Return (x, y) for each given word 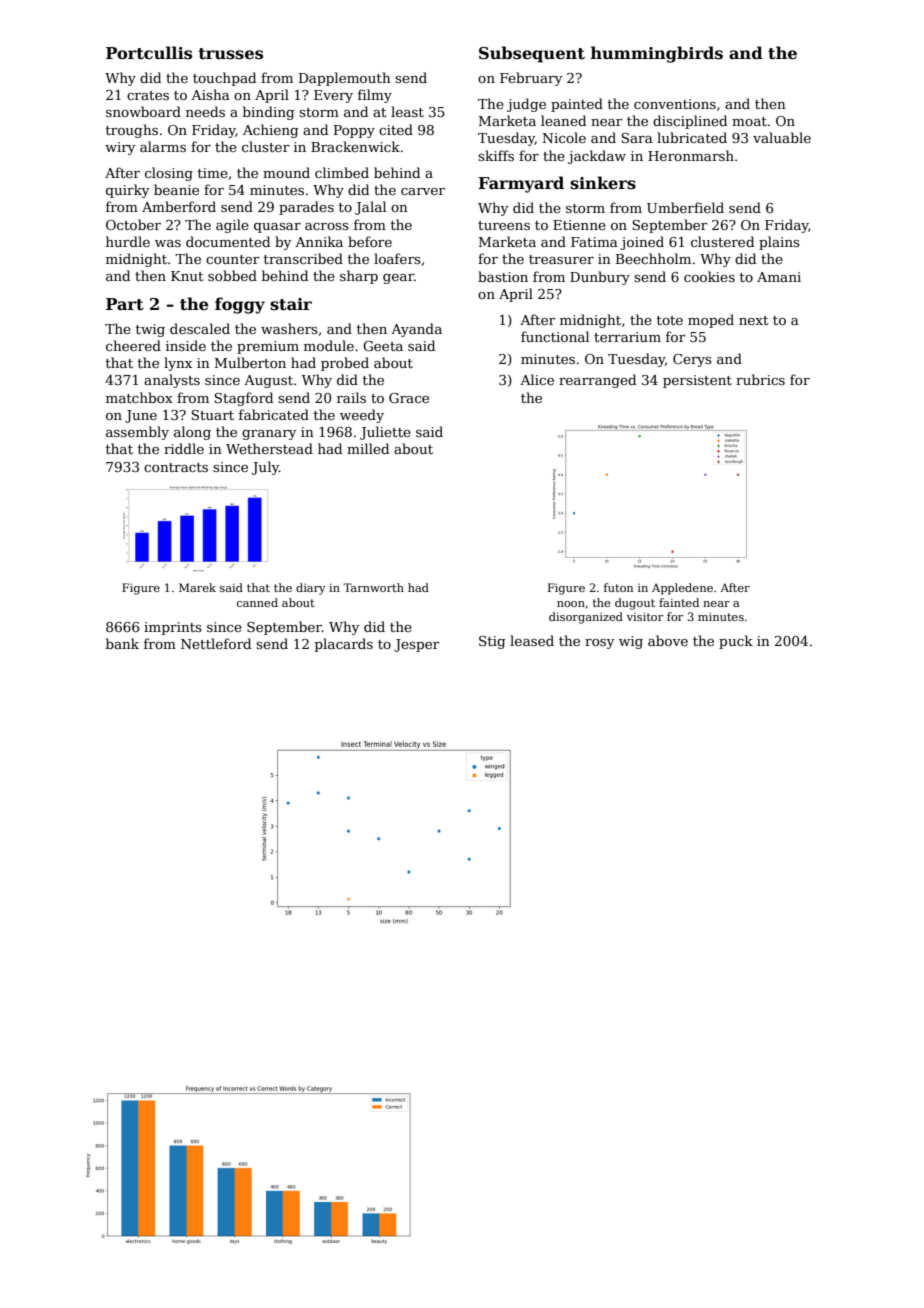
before (370, 241)
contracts (176, 467)
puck (736, 642)
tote (670, 320)
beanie (176, 189)
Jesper (417, 645)
